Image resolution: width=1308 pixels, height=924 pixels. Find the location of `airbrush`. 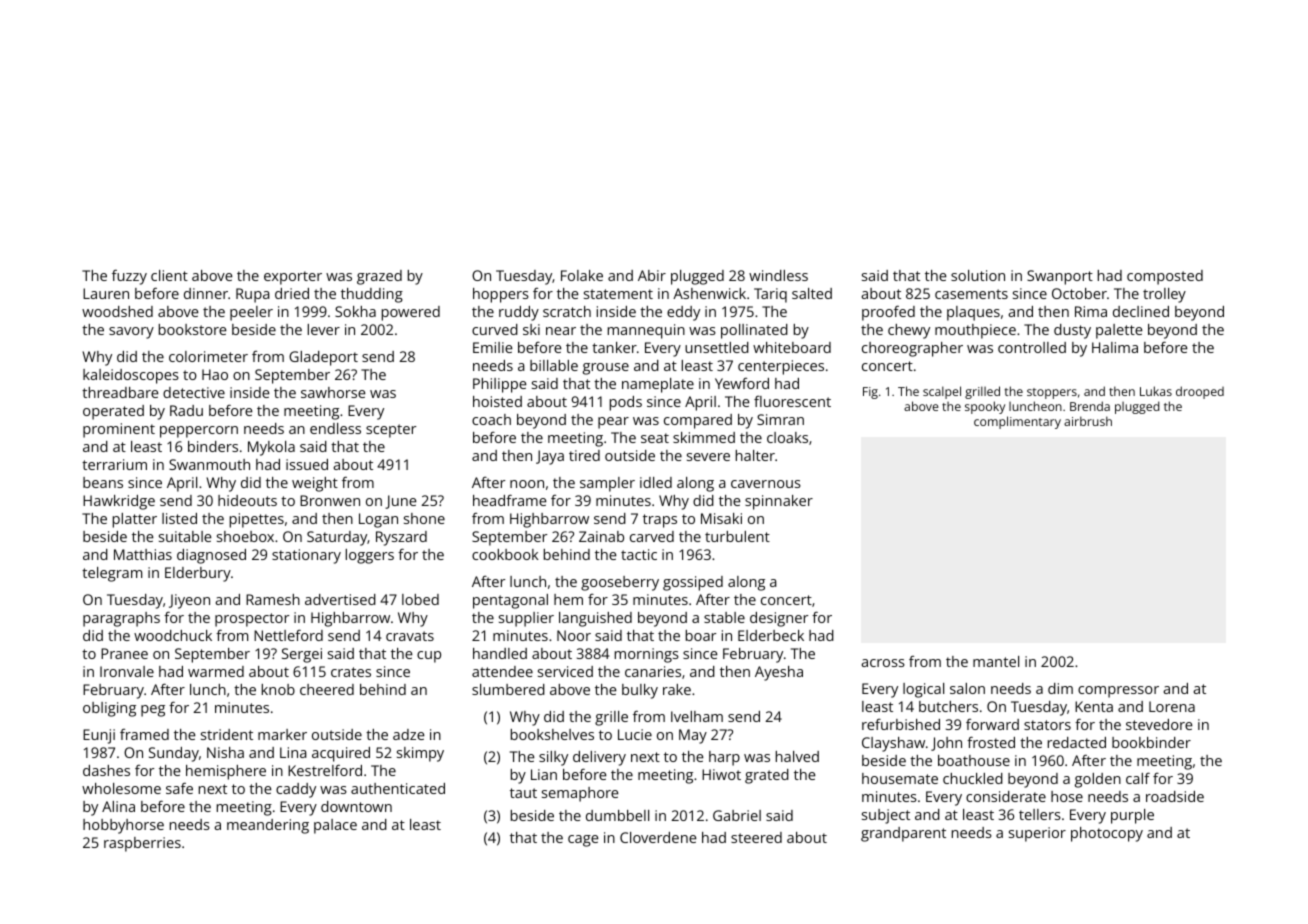

airbrush is located at coordinates (1088, 421).
